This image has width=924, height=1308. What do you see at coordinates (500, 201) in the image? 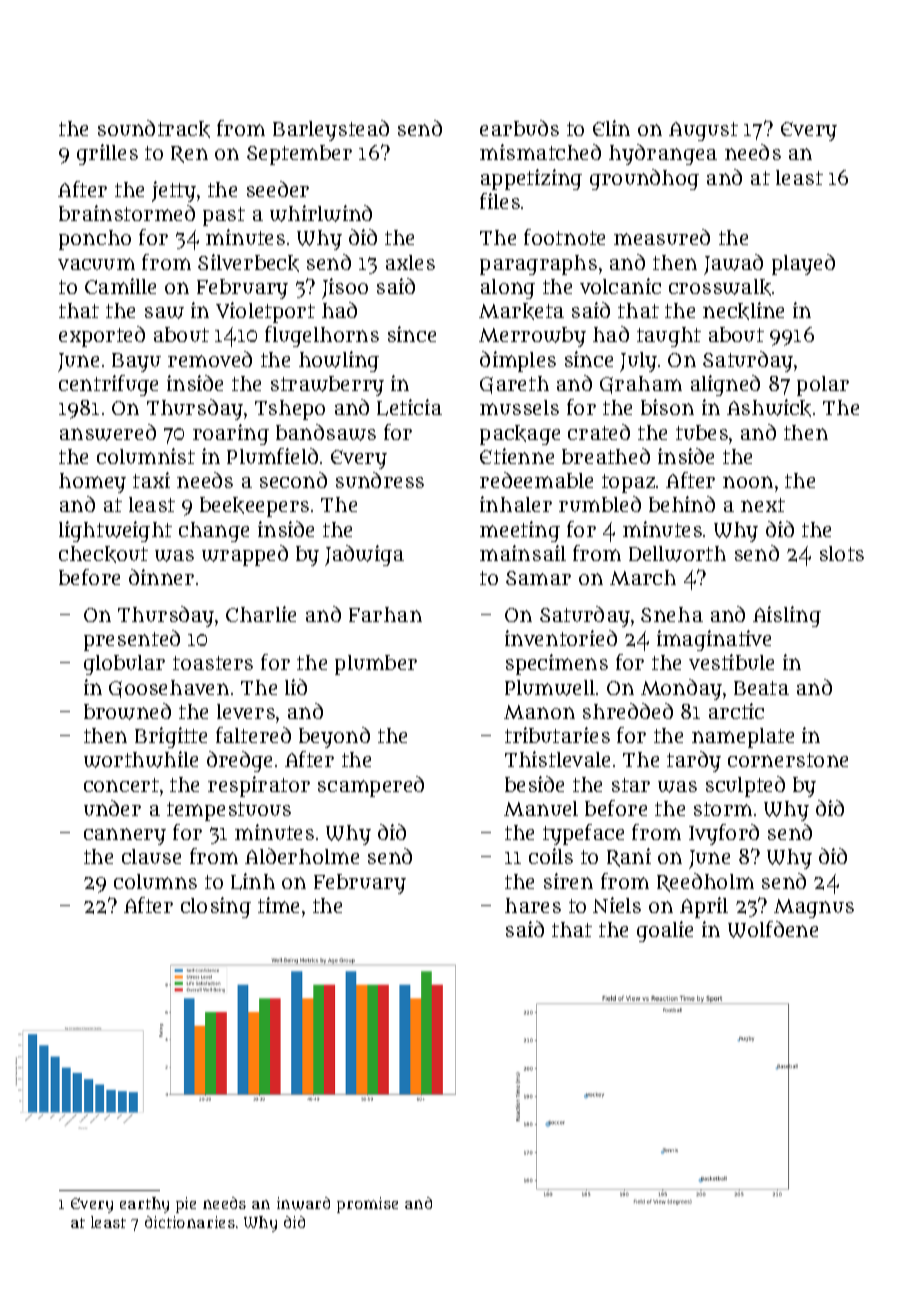
I see `files` at bounding box center [500, 201].
